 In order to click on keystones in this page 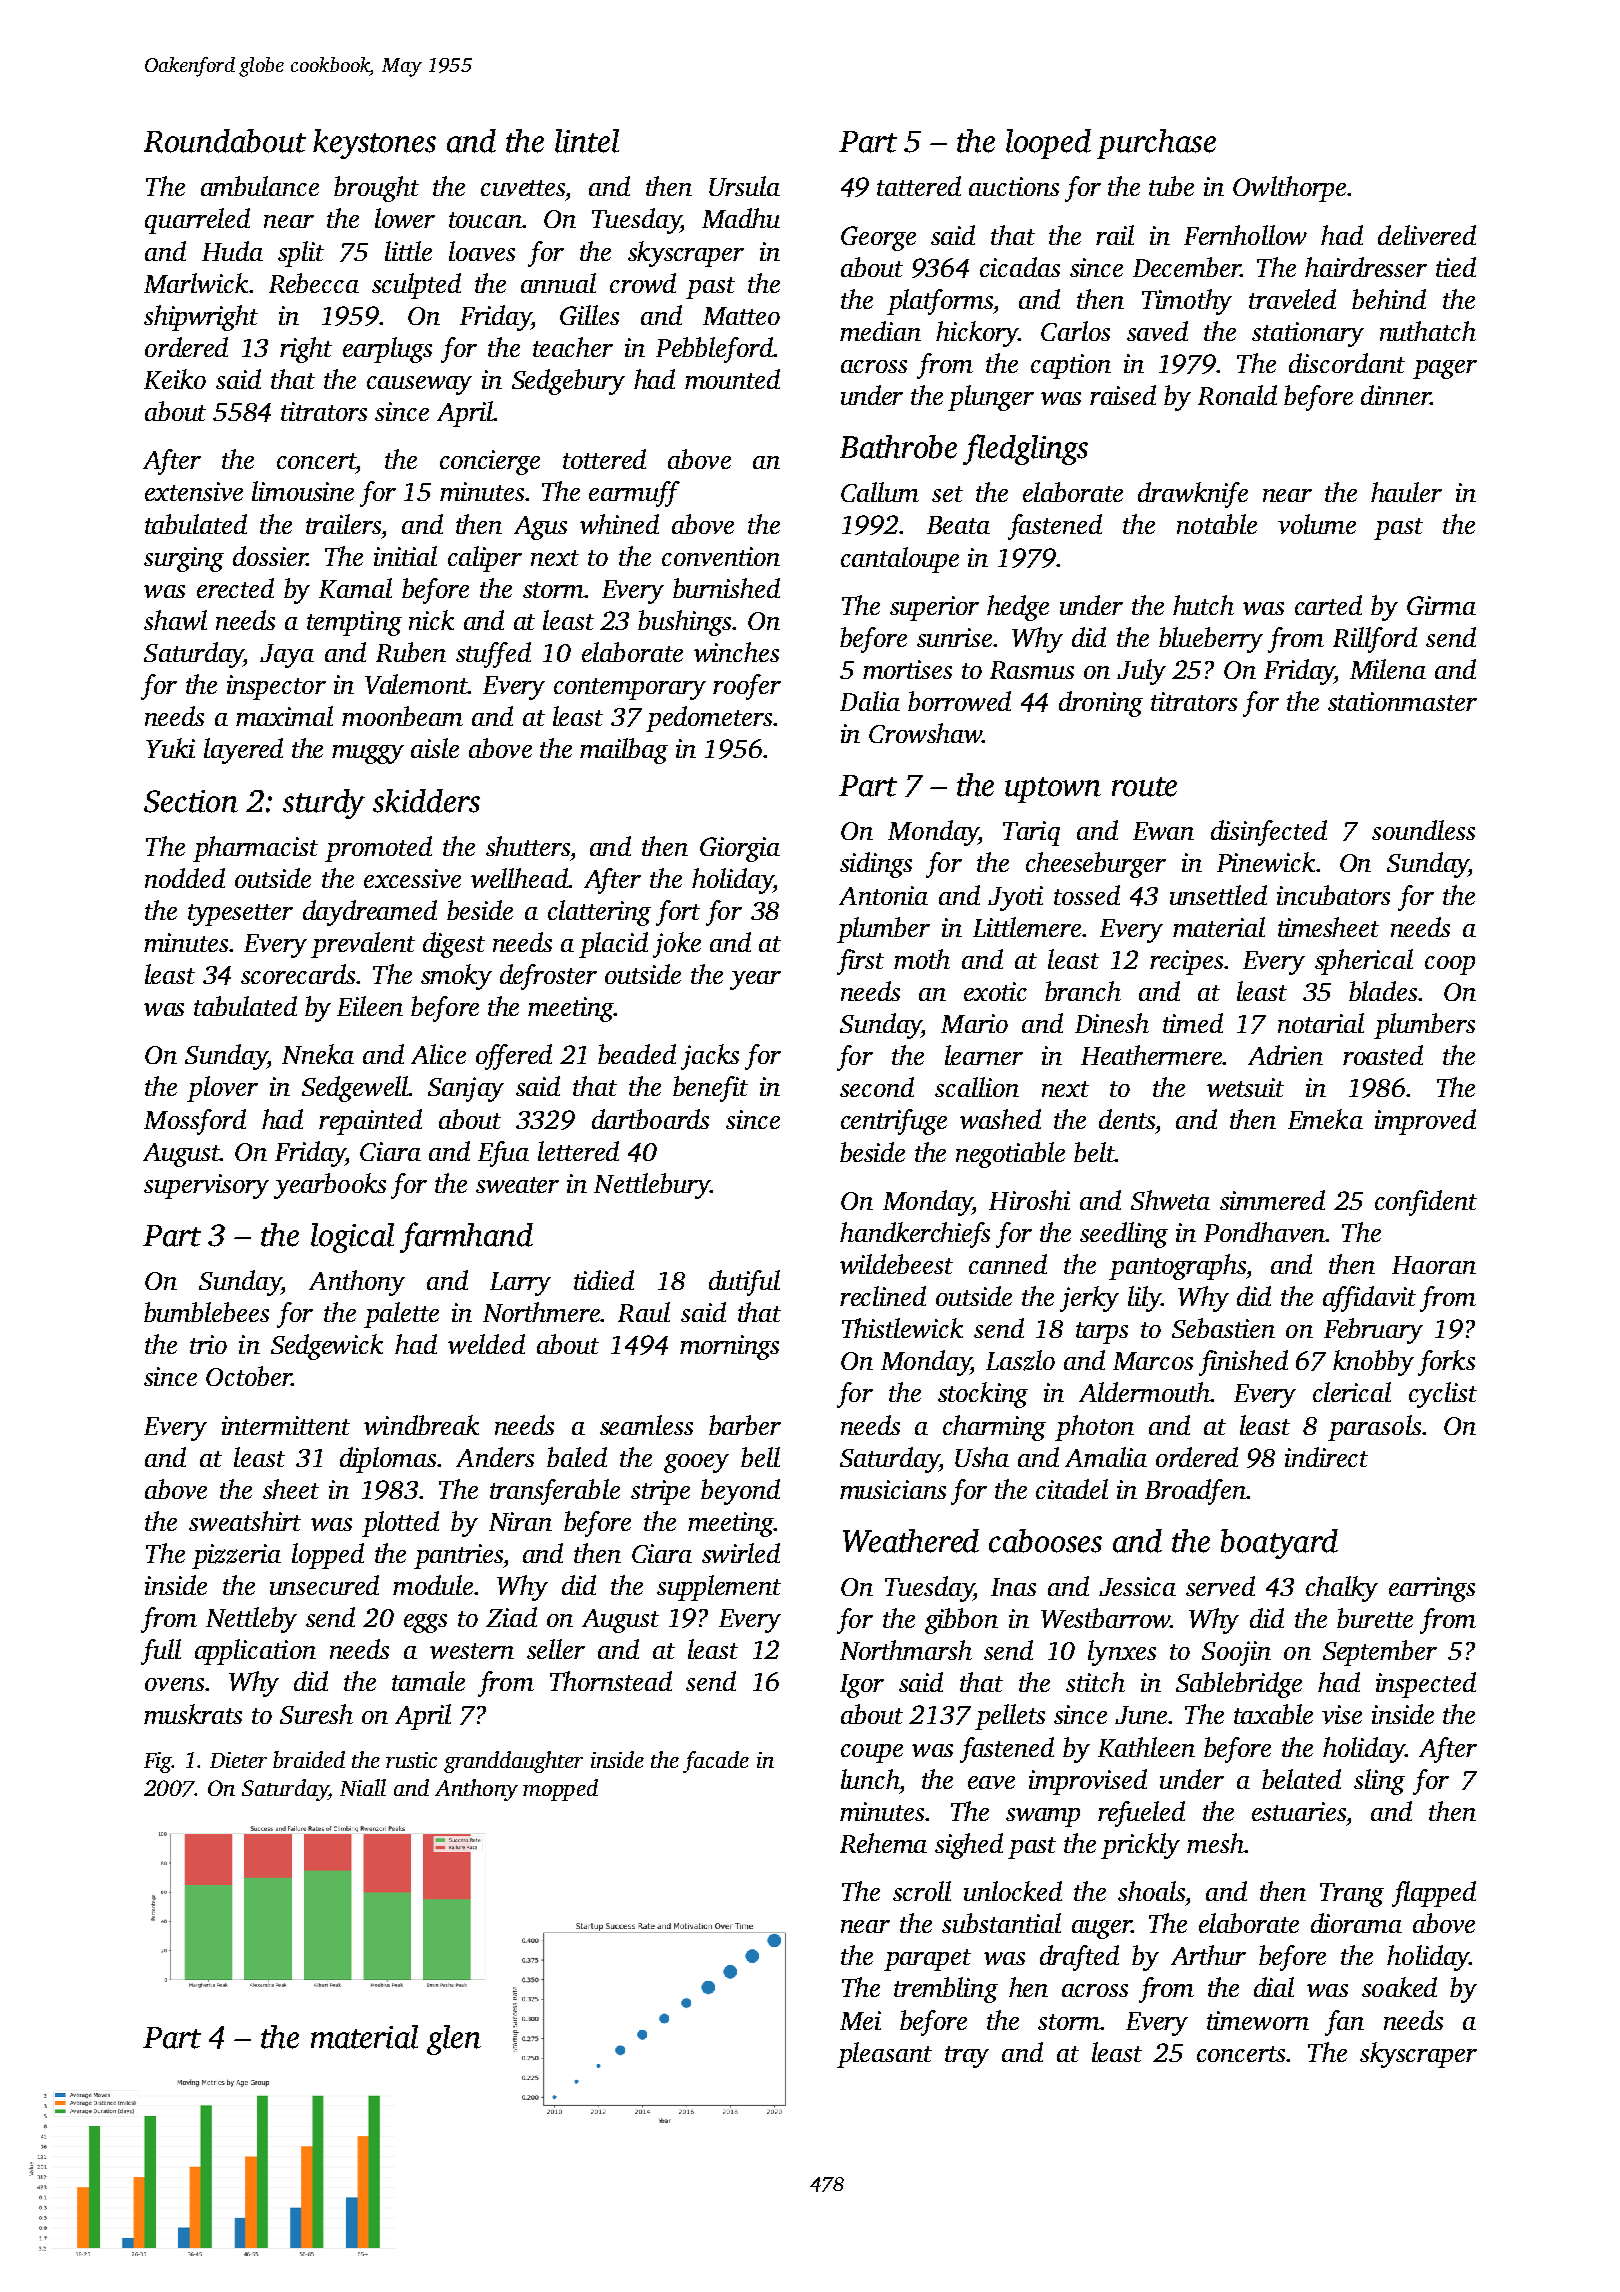, I will do `click(374, 144)`.
